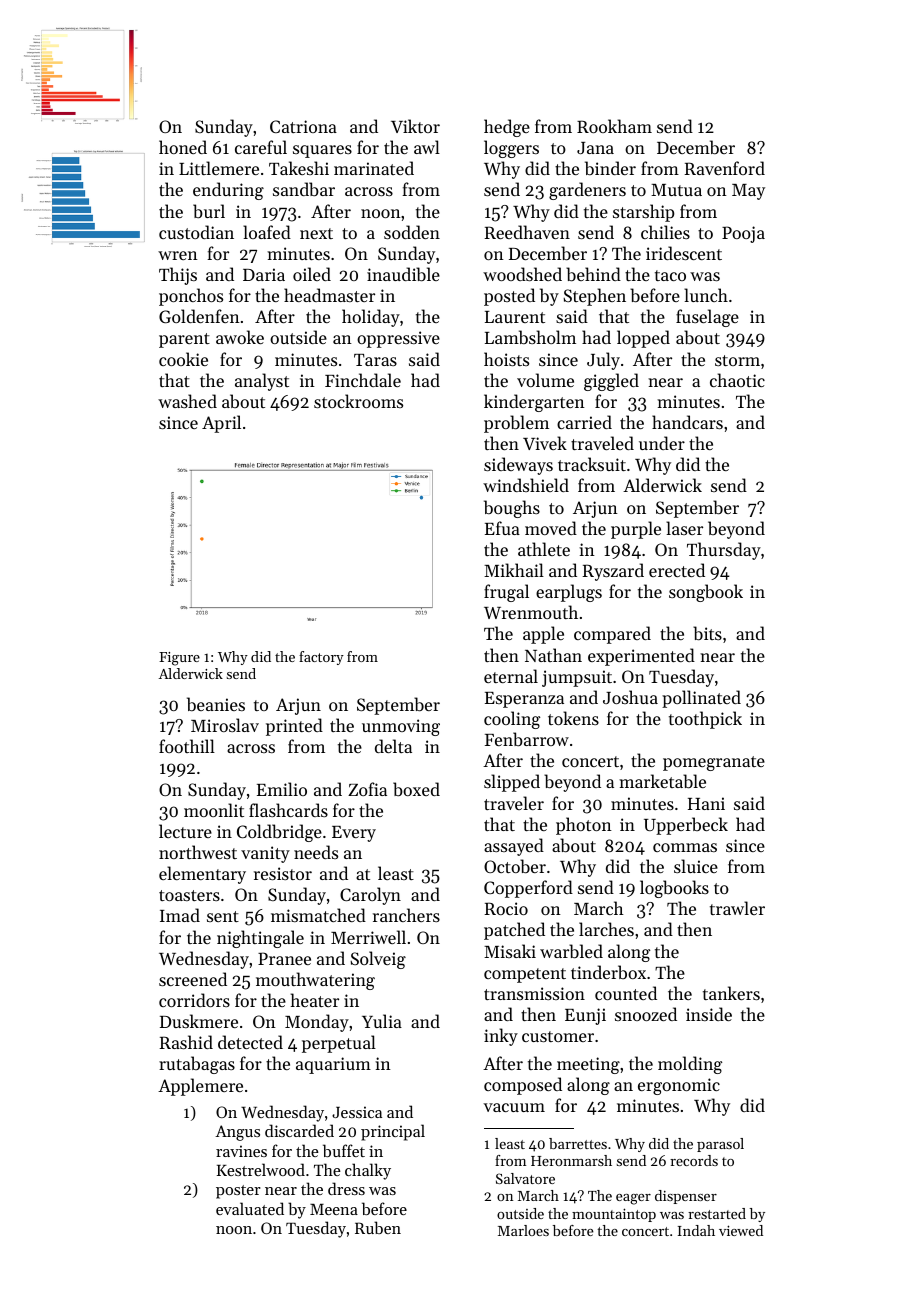  What do you see at coordinates (318, 915) in the screenshot?
I see `mismatched` at bounding box center [318, 915].
